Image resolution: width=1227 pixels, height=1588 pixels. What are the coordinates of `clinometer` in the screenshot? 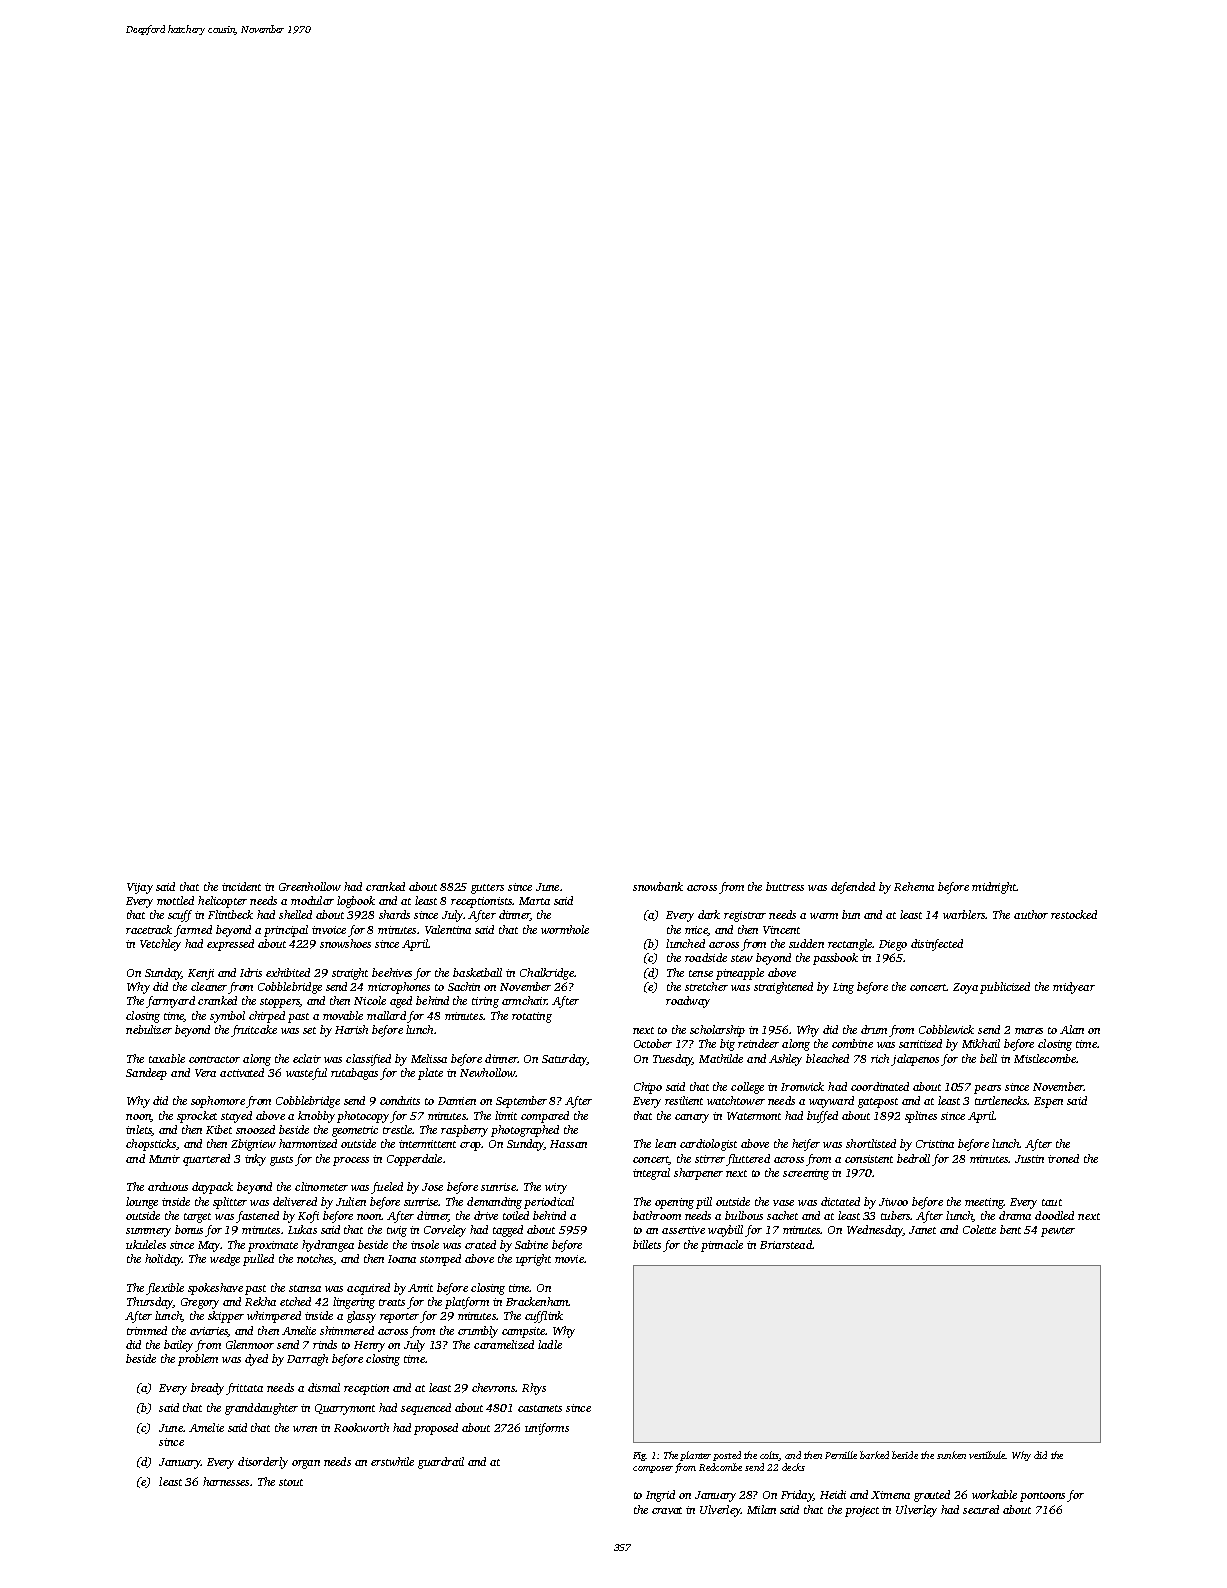 It's located at (321, 1186).
